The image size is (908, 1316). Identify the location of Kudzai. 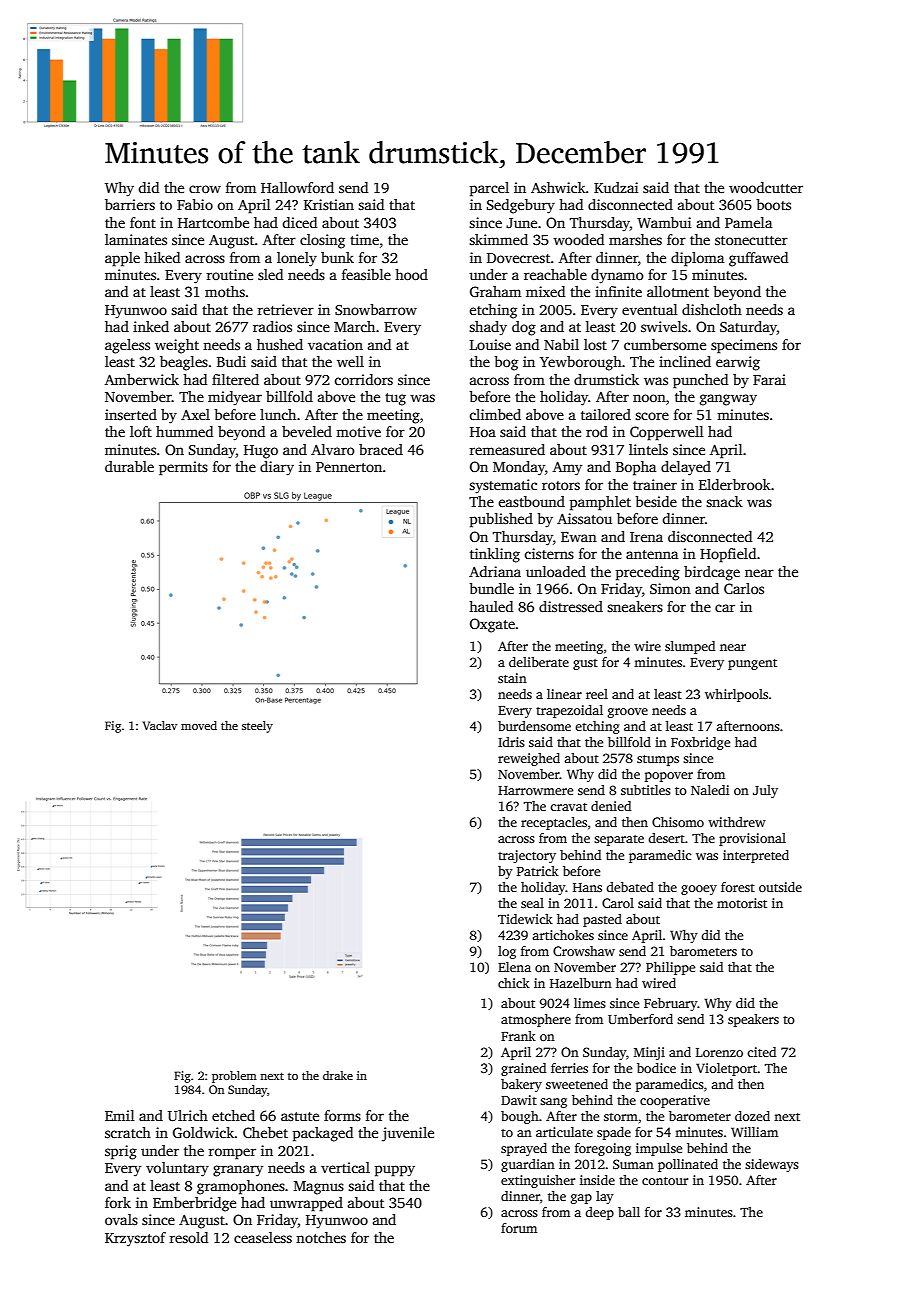
(616, 187).
